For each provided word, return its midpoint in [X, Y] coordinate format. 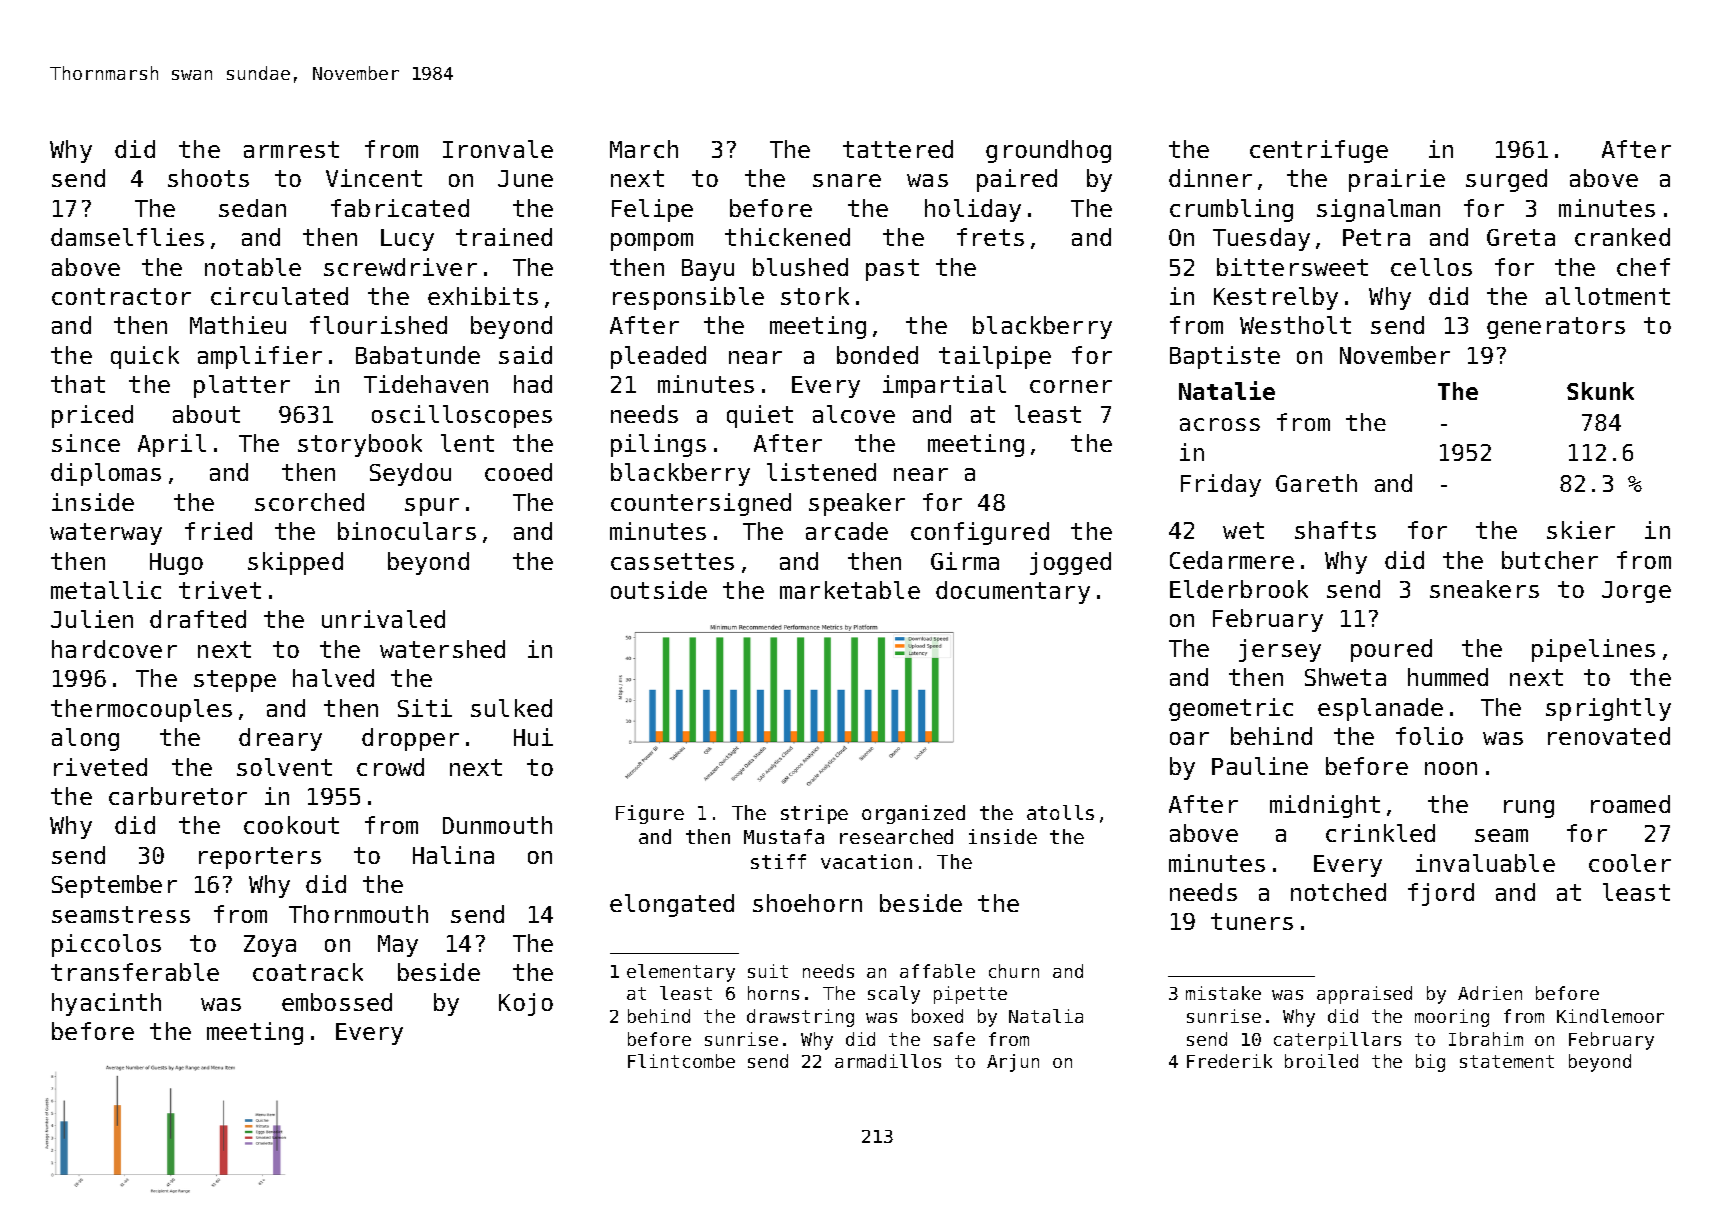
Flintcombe [681, 1061]
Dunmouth [497, 825]
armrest [291, 149]
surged [1506, 180]
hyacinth [106, 1004]
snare [847, 180]
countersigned [701, 504]
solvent [284, 767]
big [1430, 1063]
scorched [309, 502]
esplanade [1380, 709]
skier [1581, 530]
